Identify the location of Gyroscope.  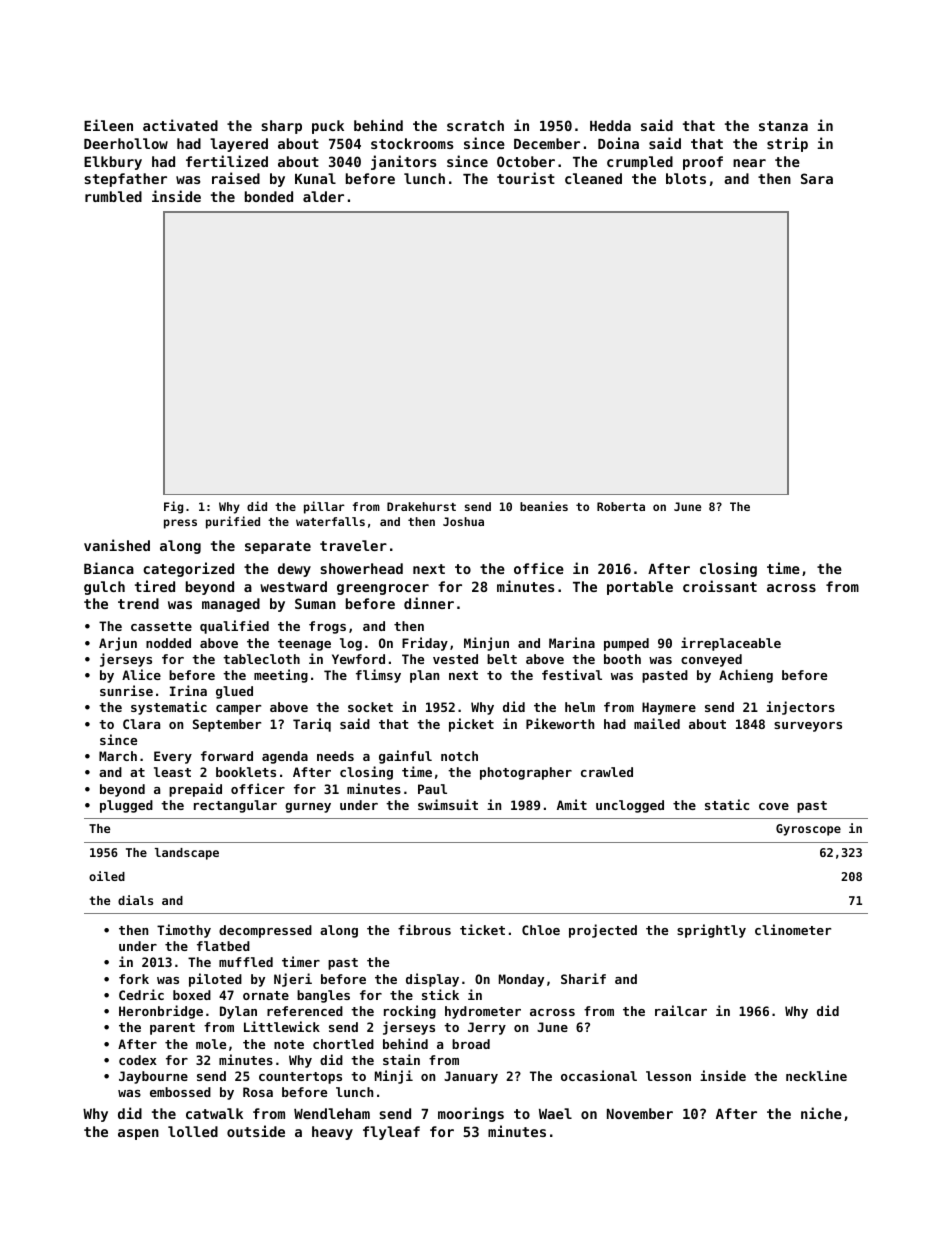
(808, 830).
